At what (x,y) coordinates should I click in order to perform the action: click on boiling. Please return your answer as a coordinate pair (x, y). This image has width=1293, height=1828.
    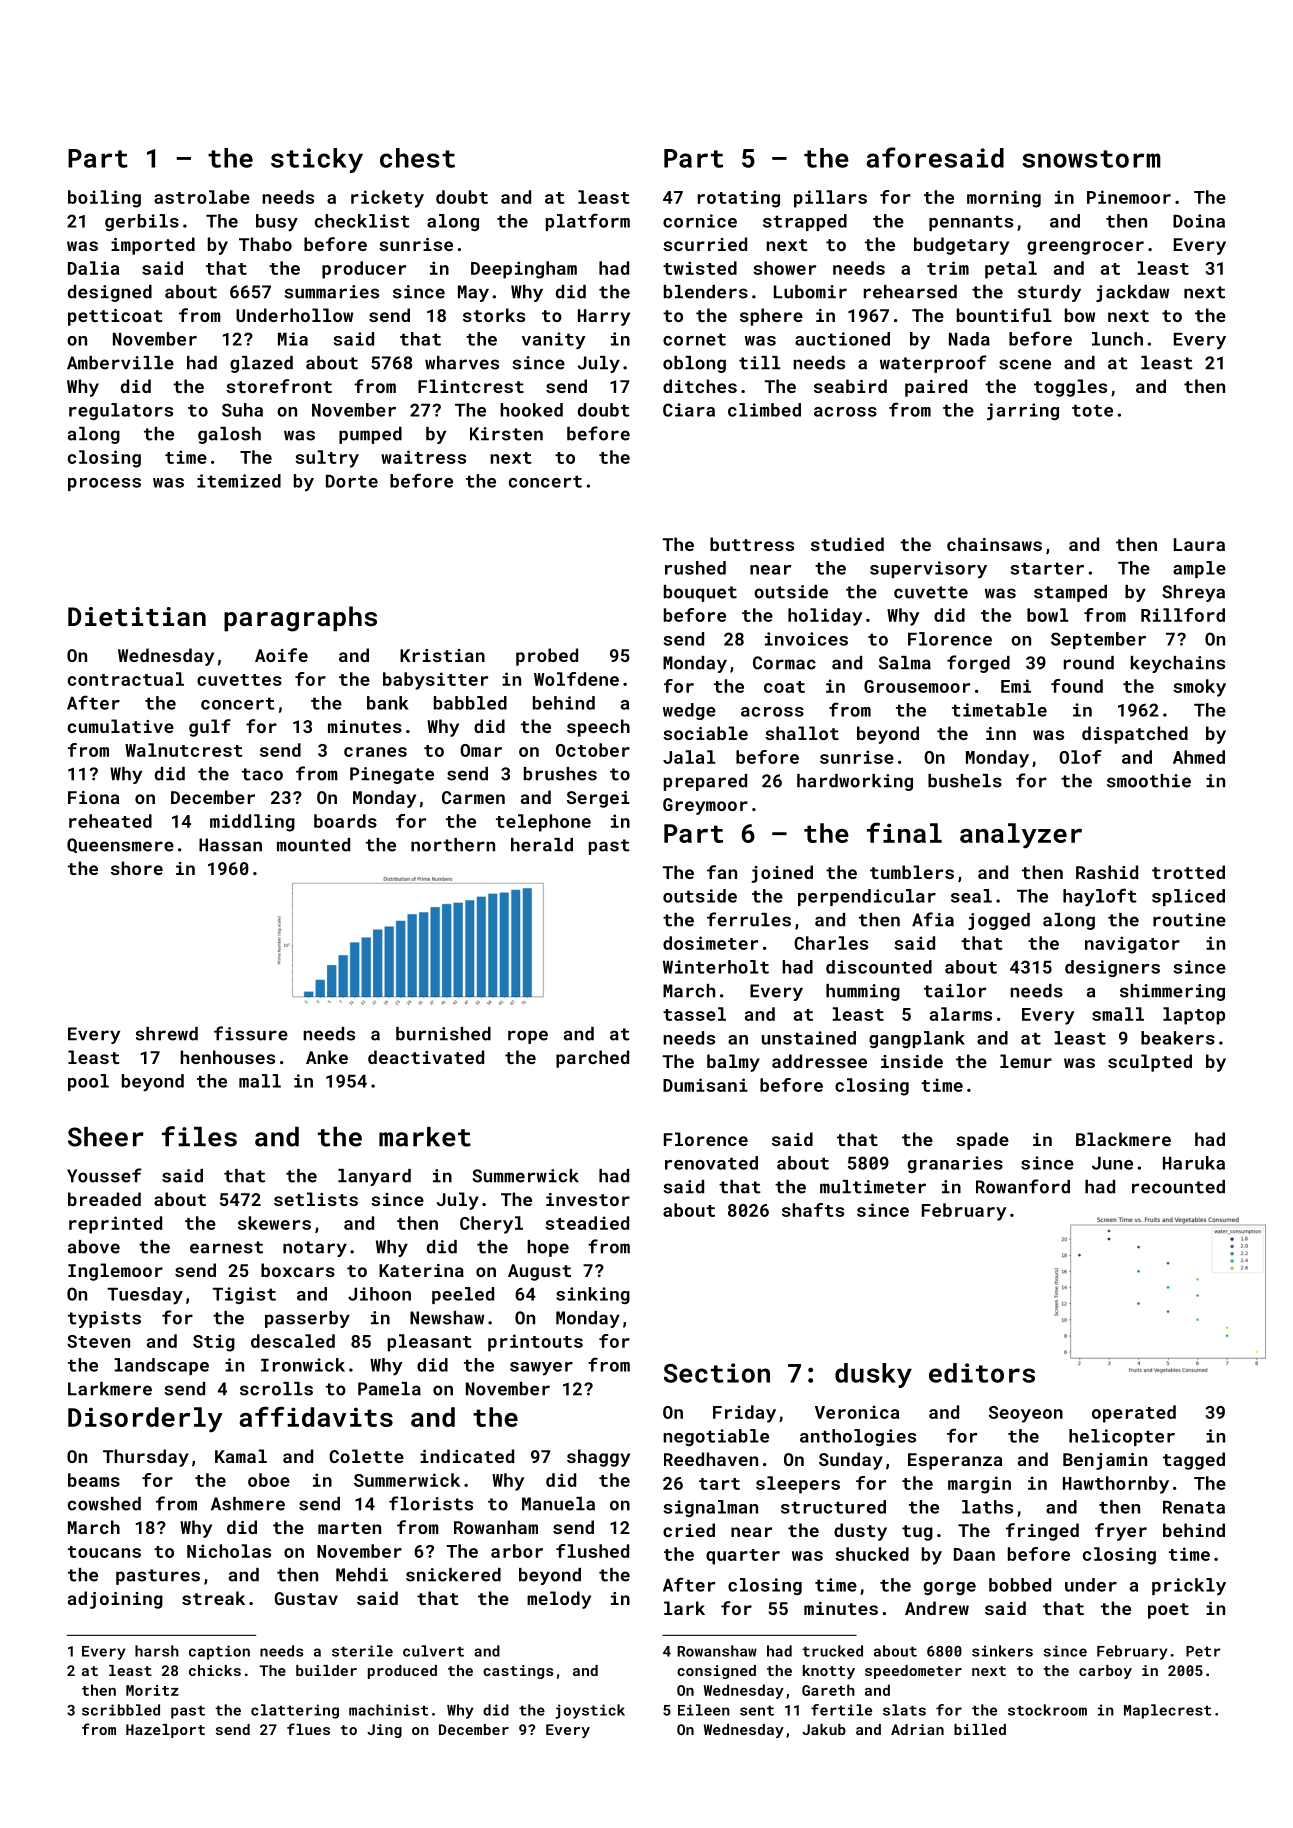
    Looking at the image, I should click on (104, 199).
